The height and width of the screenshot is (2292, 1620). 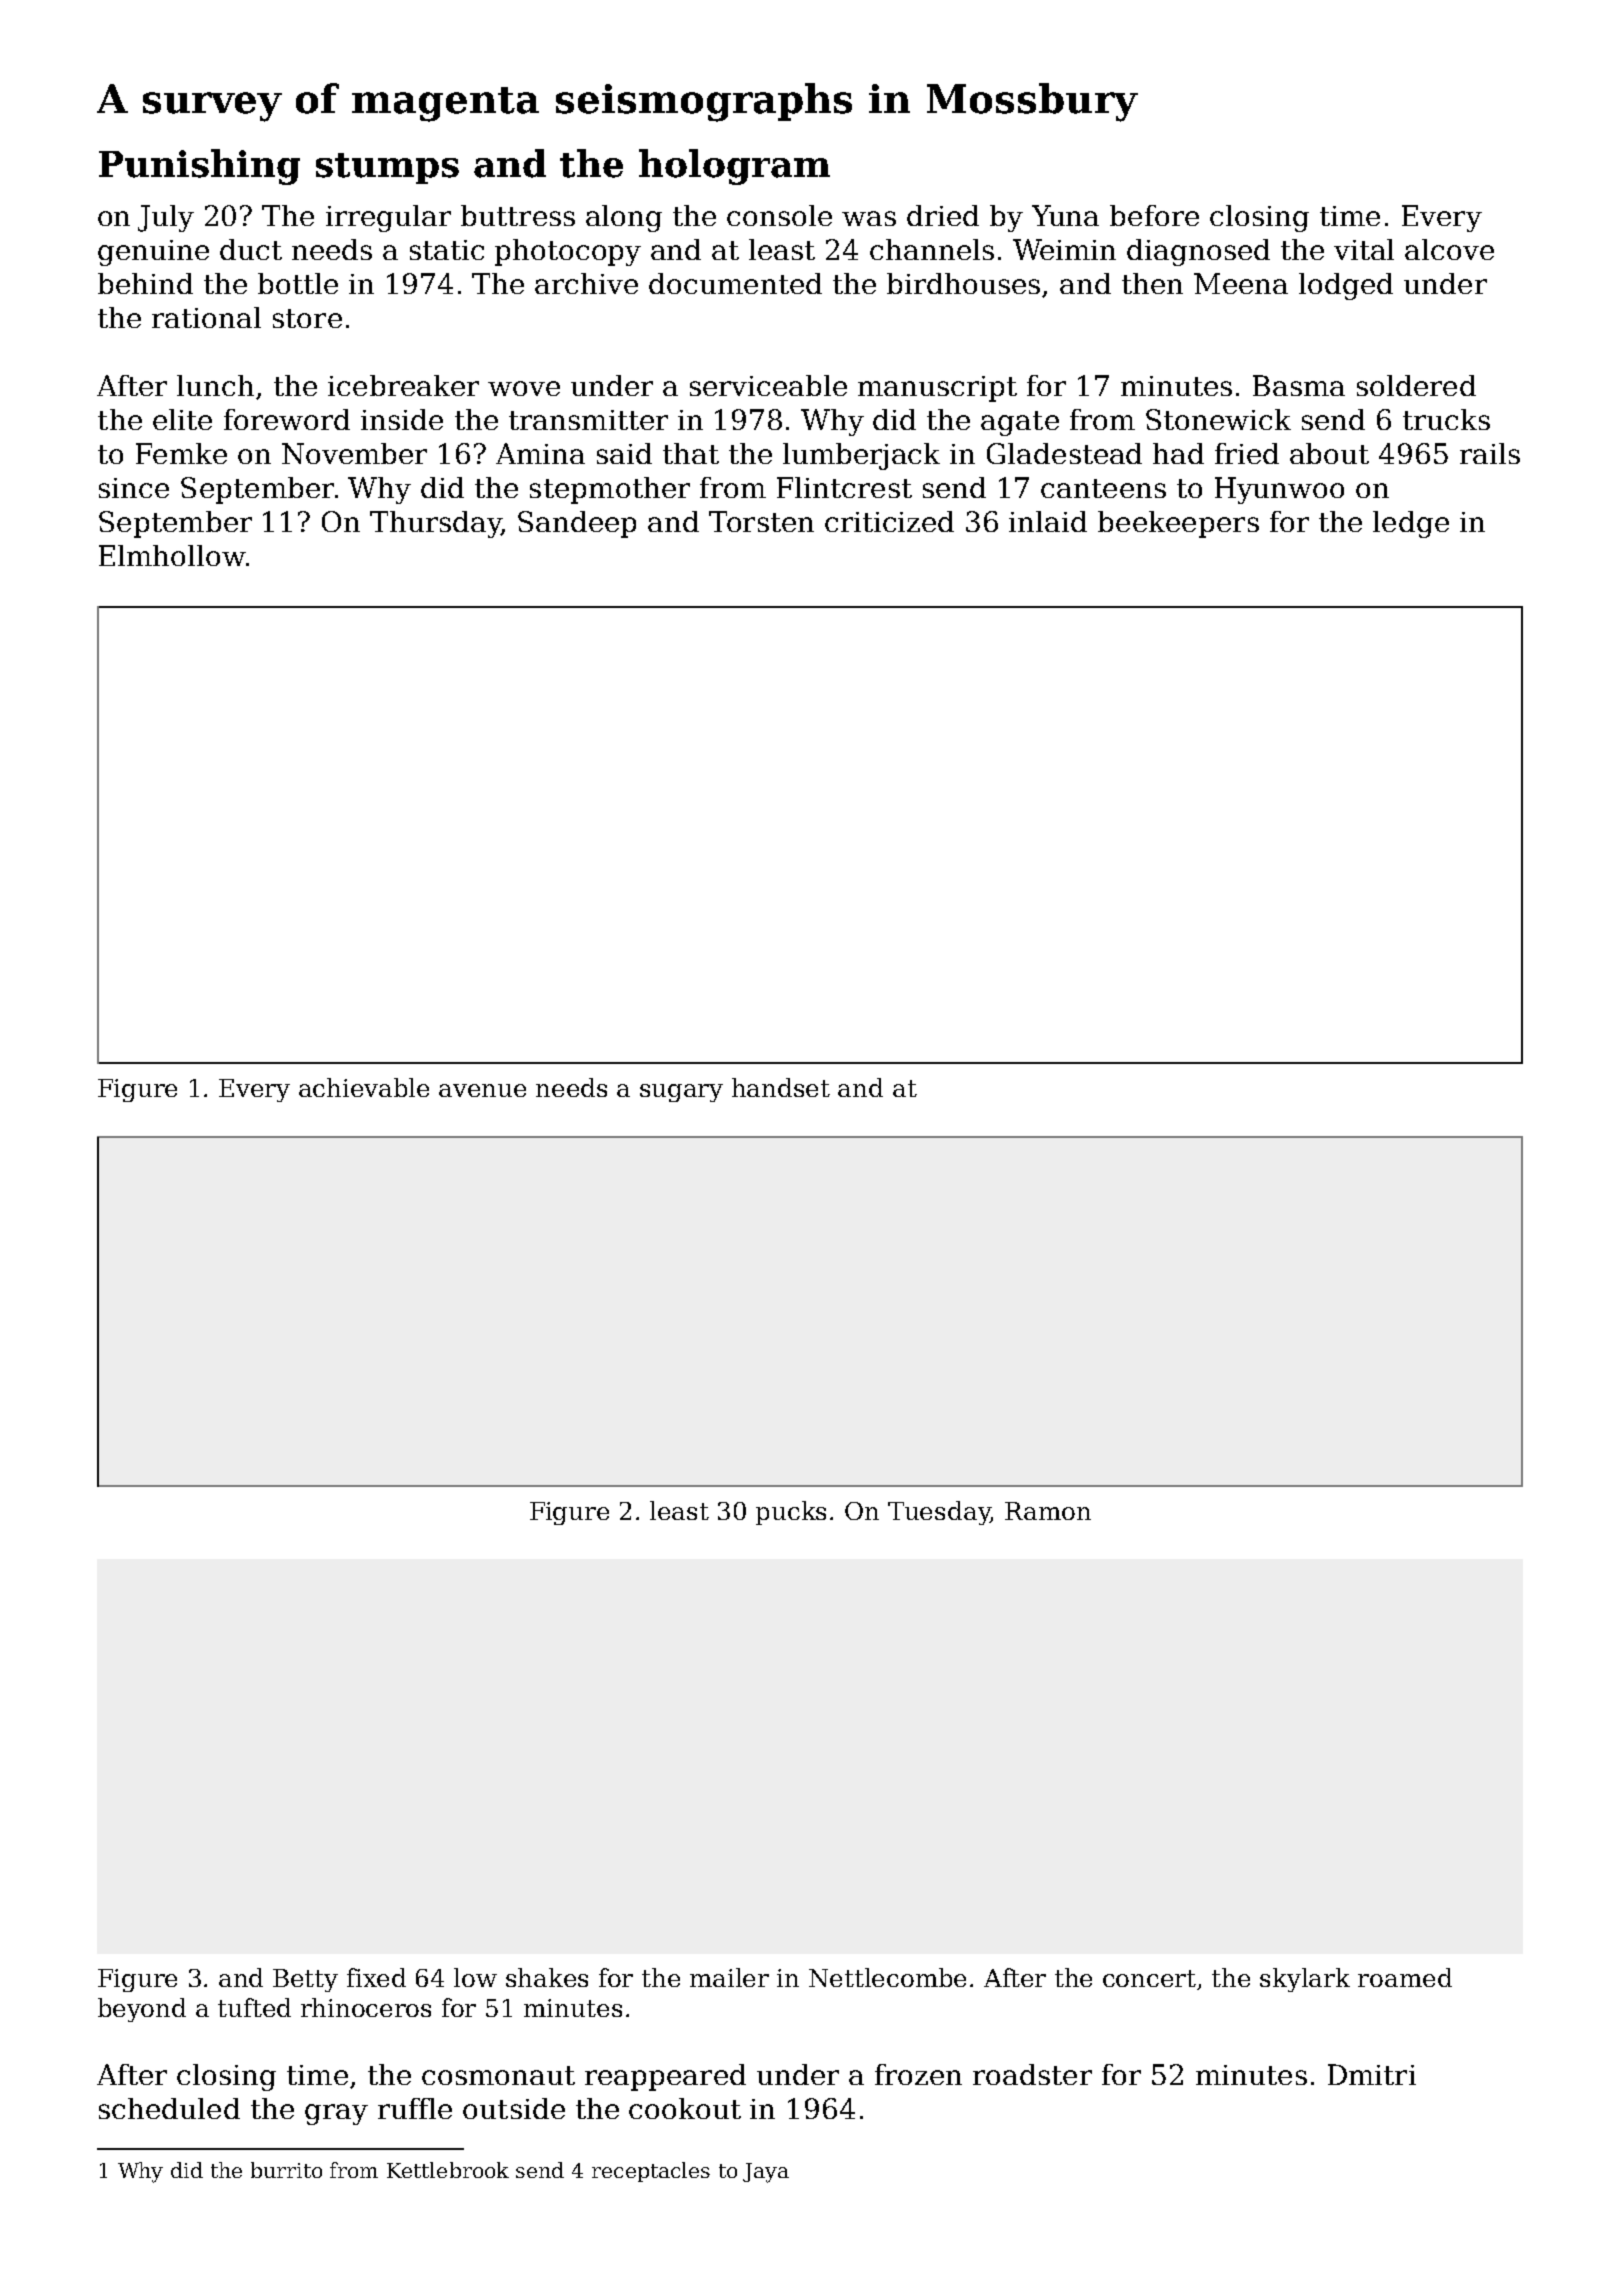 I want to click on beyond, so click(x=142, y=2010).
